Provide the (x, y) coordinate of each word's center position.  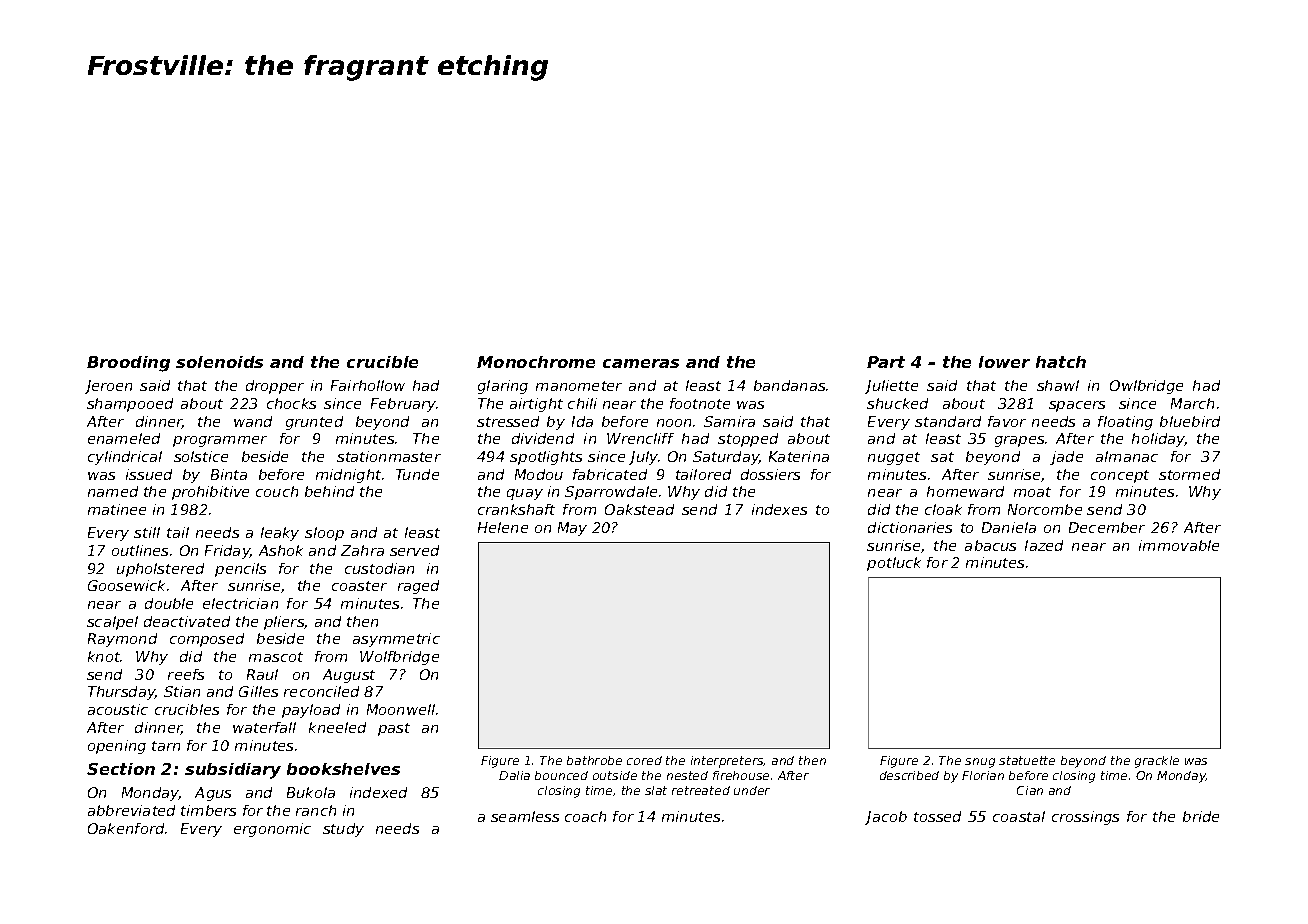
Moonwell (401, 709)
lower (1004, 362)
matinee (117, 509)
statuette (1027, 760)
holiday (1158, 440)
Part (886, 362)
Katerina (799, 456)
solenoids (219, 362)
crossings (1085, 818)
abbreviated (131, 810)
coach (585, 816)
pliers (284, 623)
